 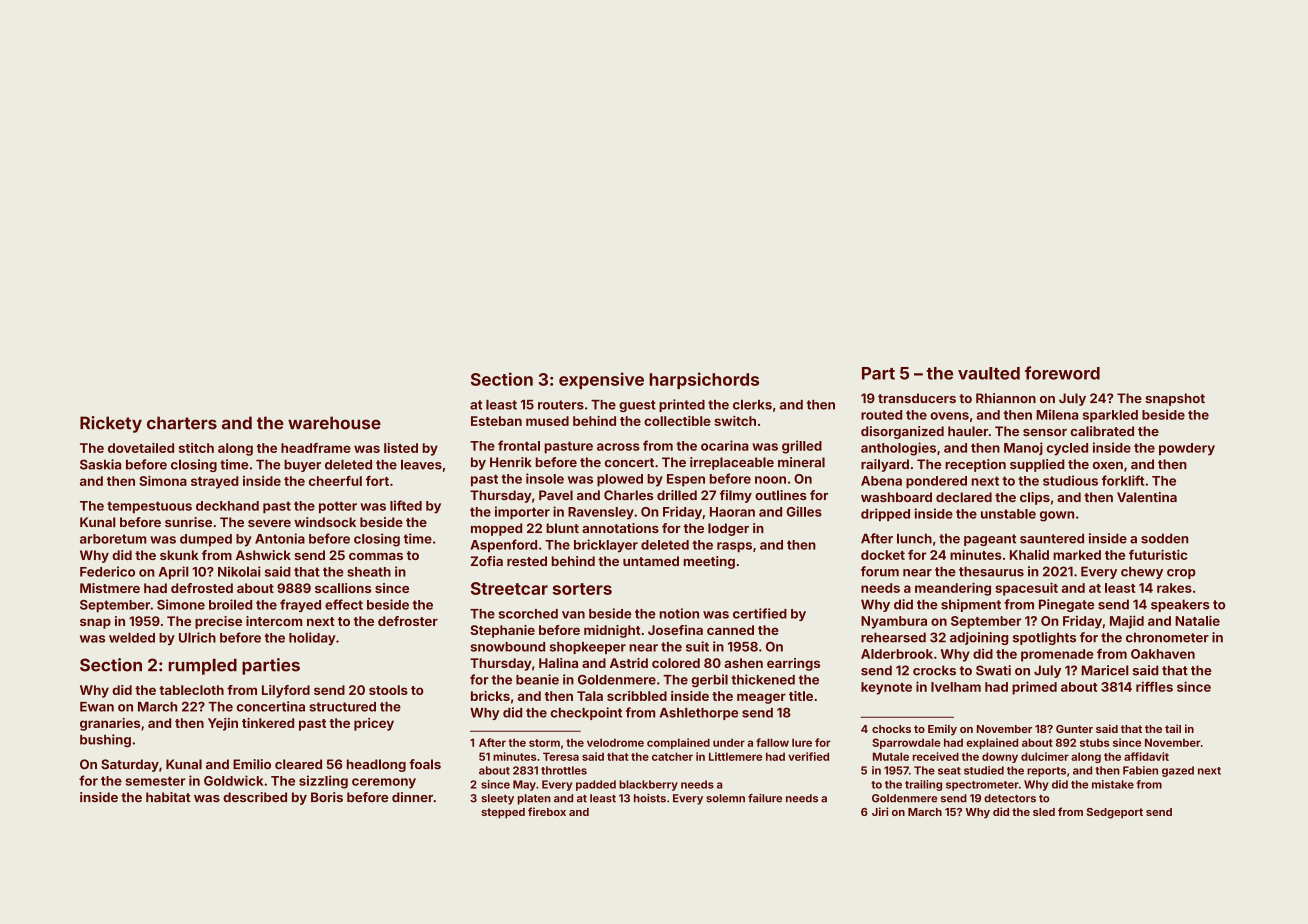 What do you see at coordinates (1163, 654) in the screenshot?
I see `Oakhaven` at bounding box center [1163, 654].
